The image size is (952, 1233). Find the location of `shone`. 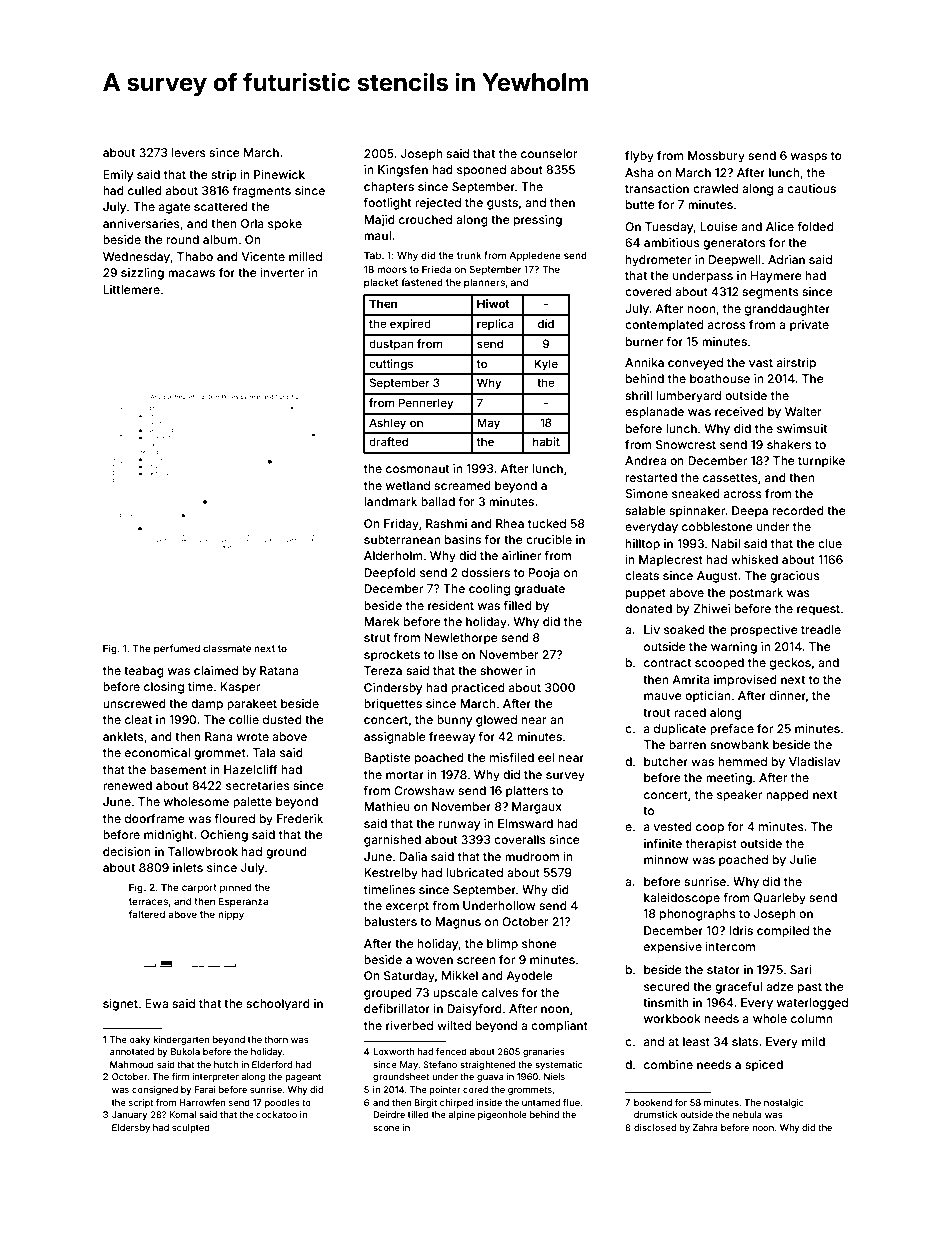

shone is located at coordinates (539, 943).
